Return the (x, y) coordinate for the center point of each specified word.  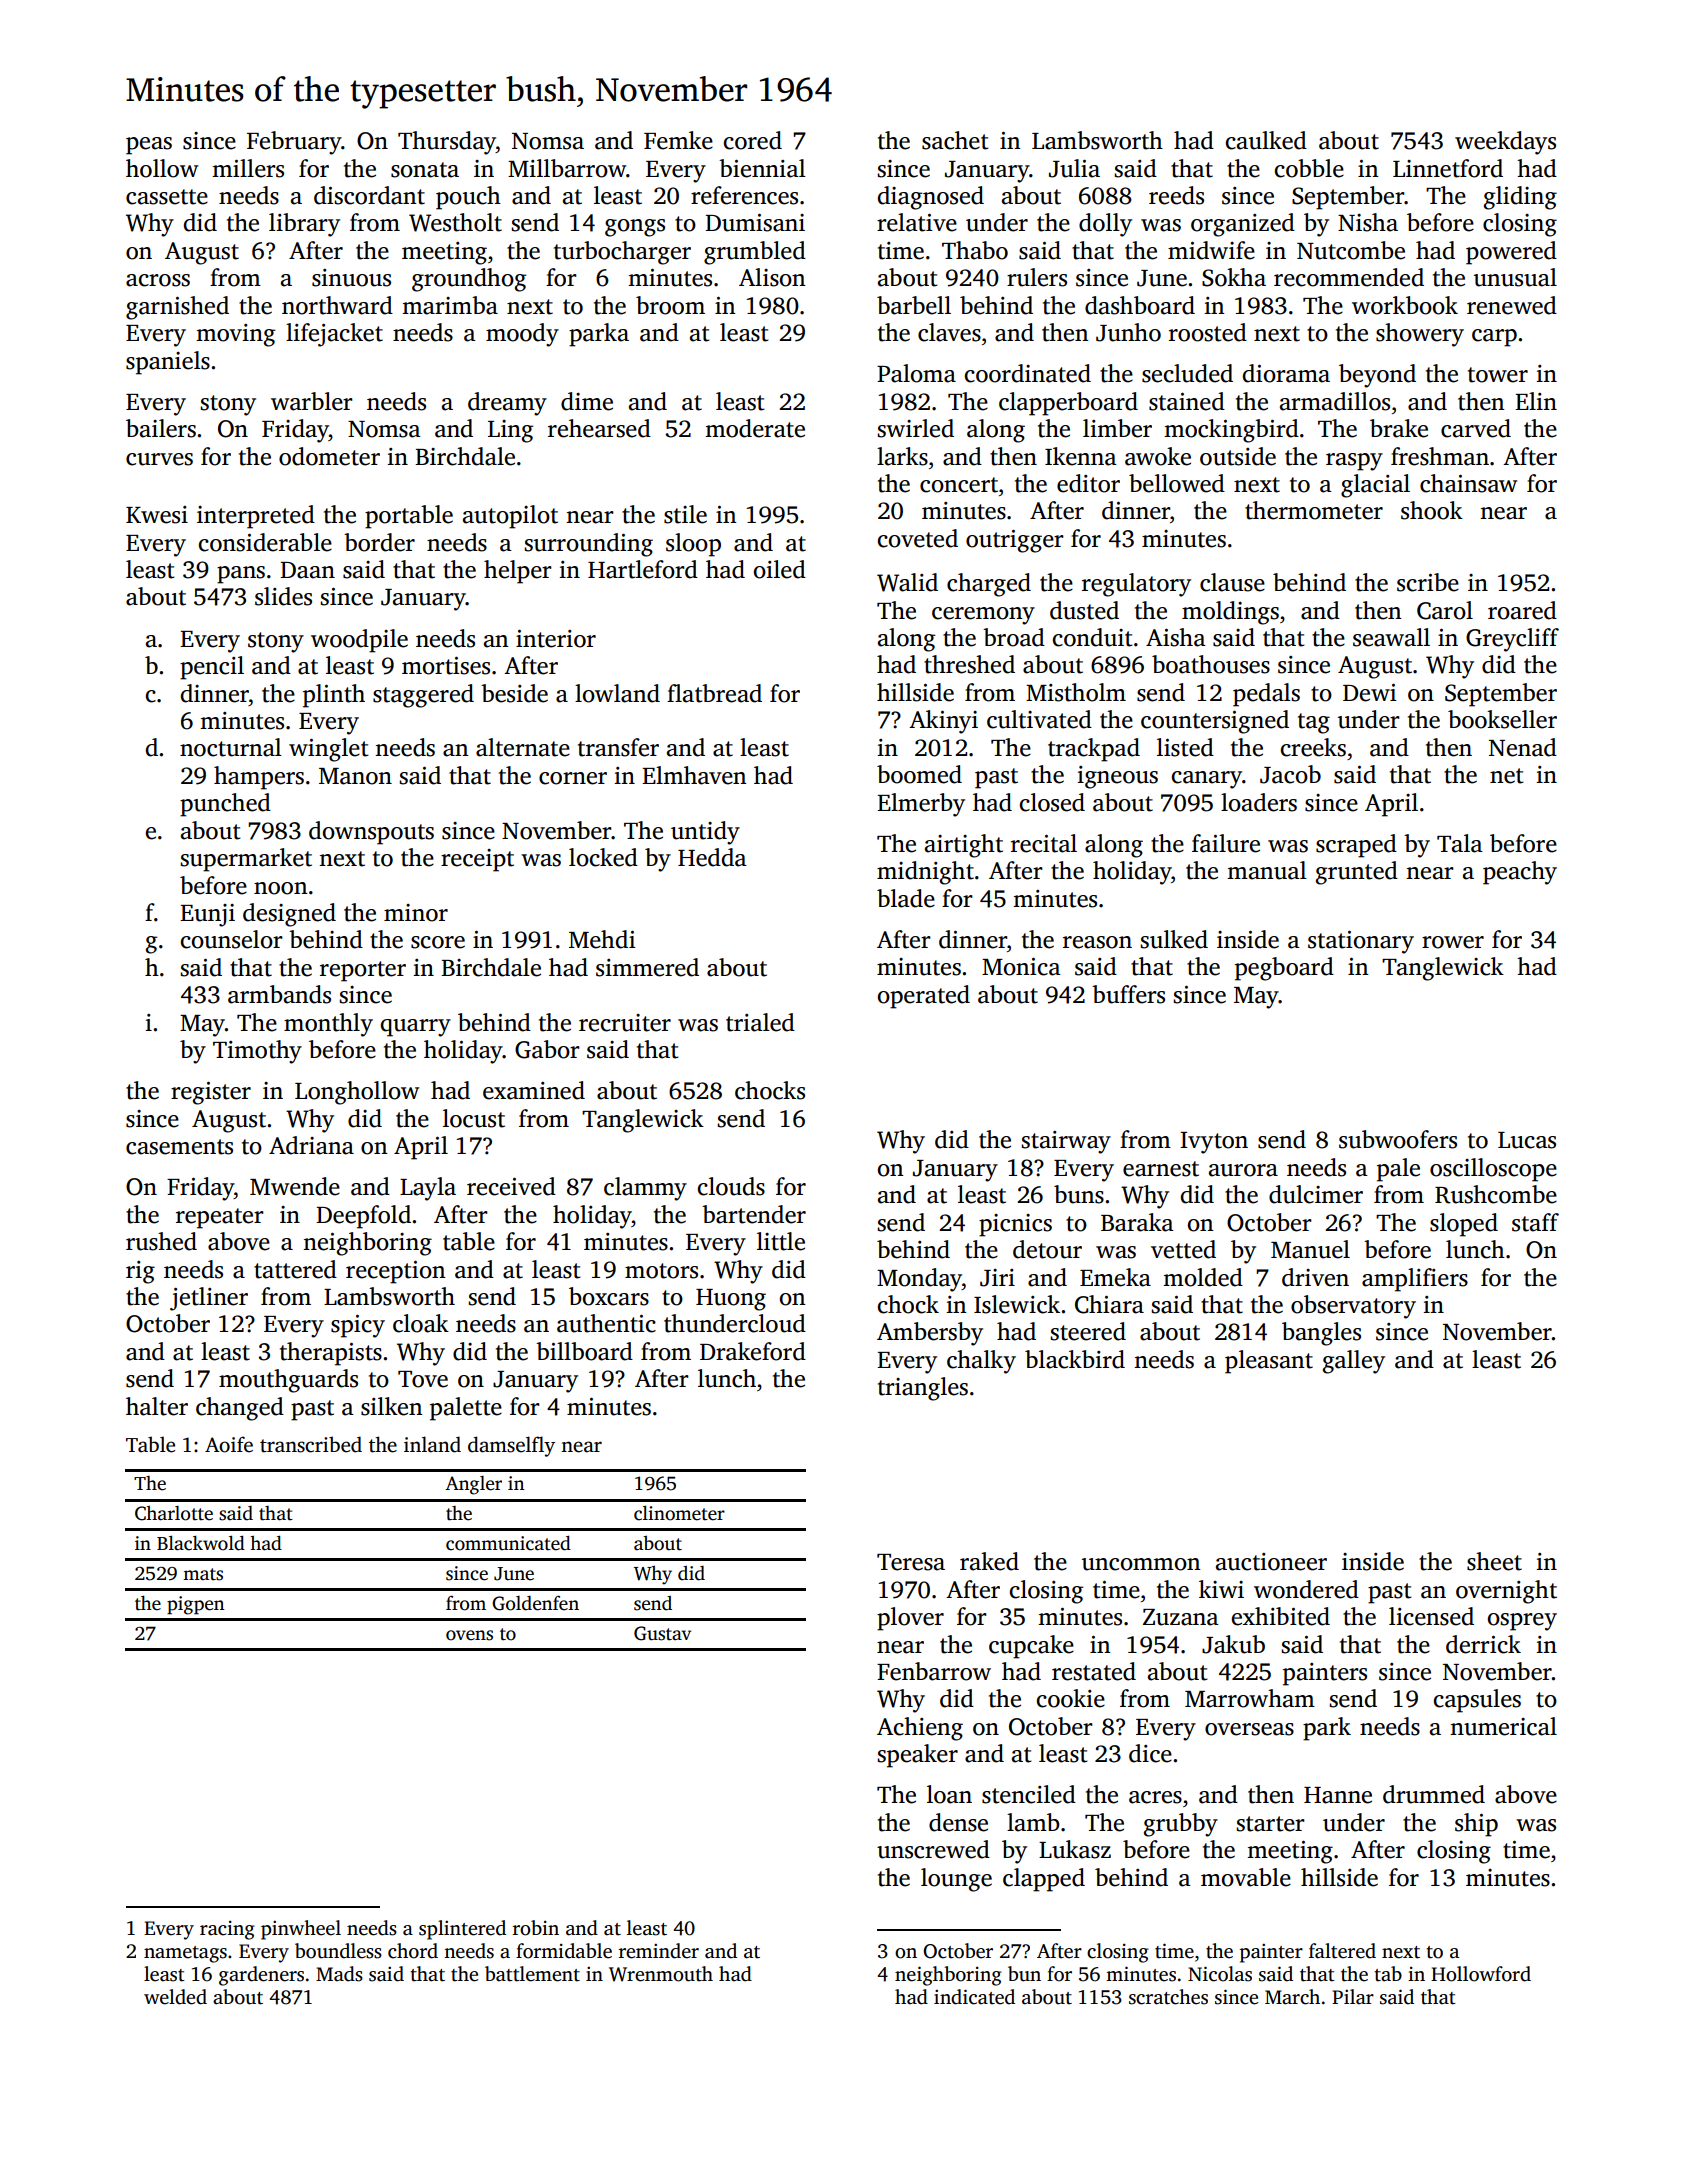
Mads (339, 1974)
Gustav (662, 1633)
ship (1476, 1825)
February (294, 143)
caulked (1266, 140)
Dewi (1369, 693)
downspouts (371, 833)
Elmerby (921, 805)
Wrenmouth (661, 1974)
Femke (678, 140)
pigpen (195, 1605)
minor (416, 913)
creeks (1313, 747)
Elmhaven (694, 775)
